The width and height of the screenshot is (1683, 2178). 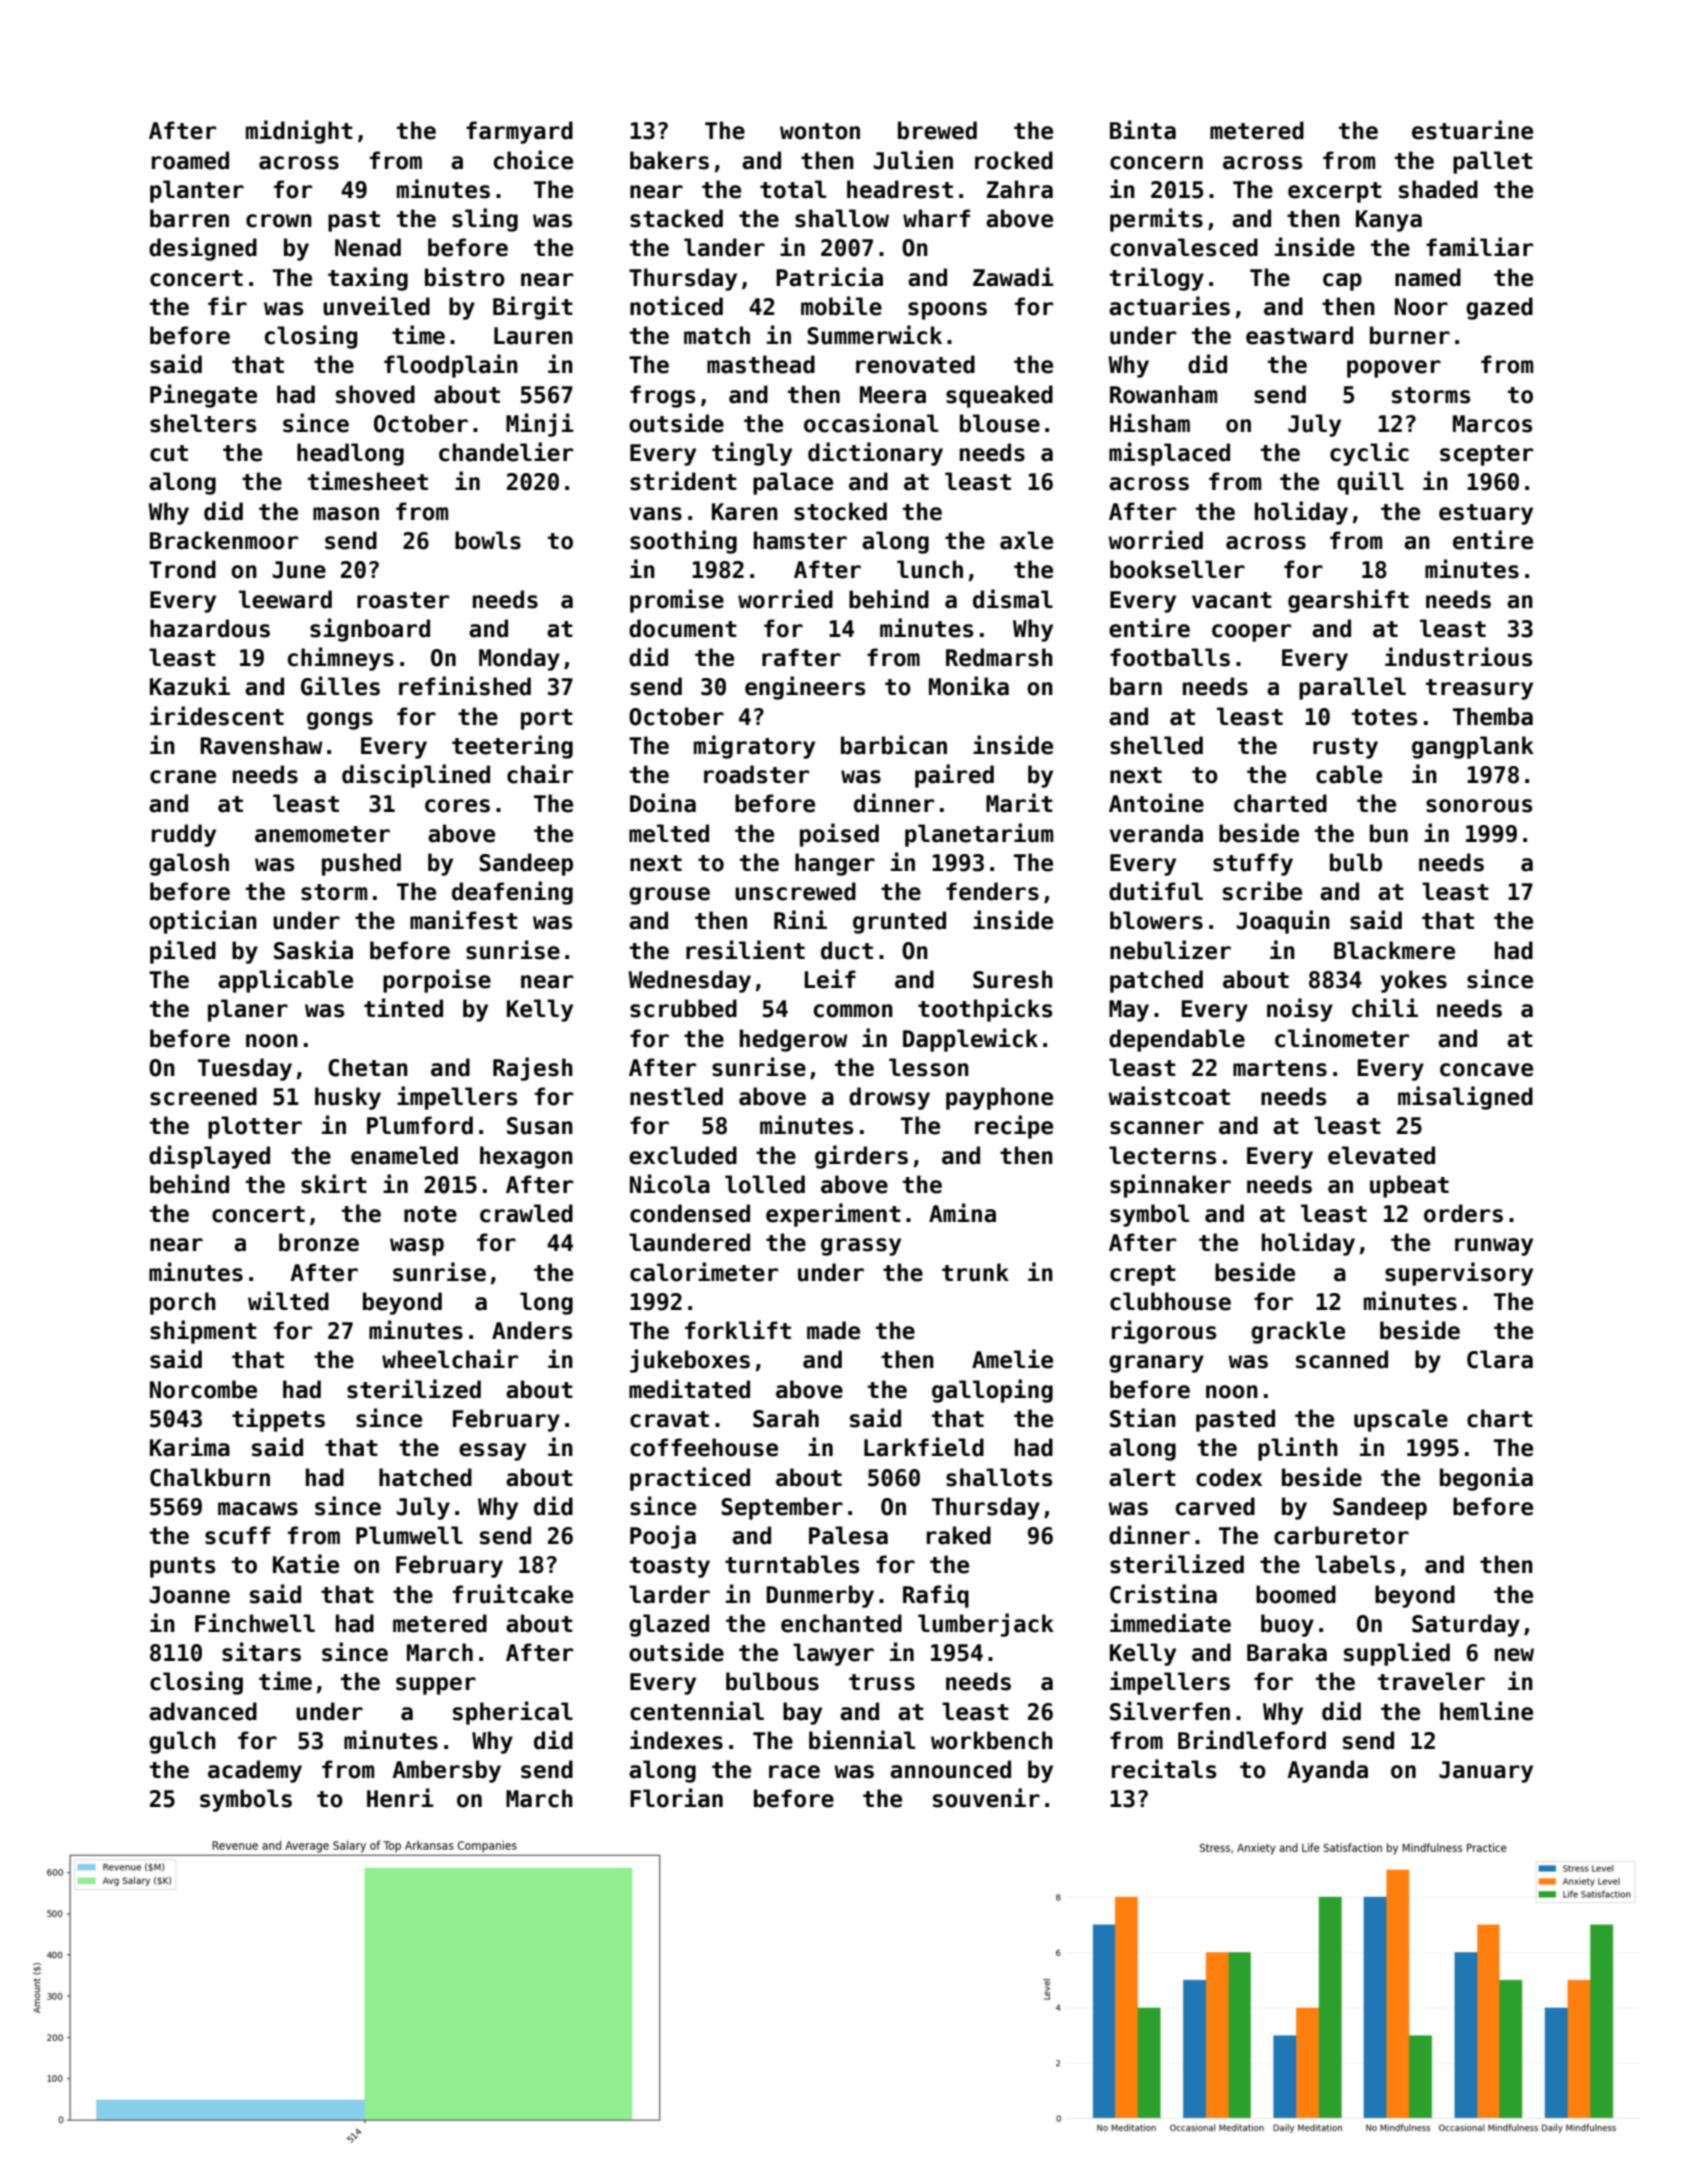 What do you see at coordinates (833, 1654) in the screenshot?
I see `lawyer` at bounding box center [833, 1654].
